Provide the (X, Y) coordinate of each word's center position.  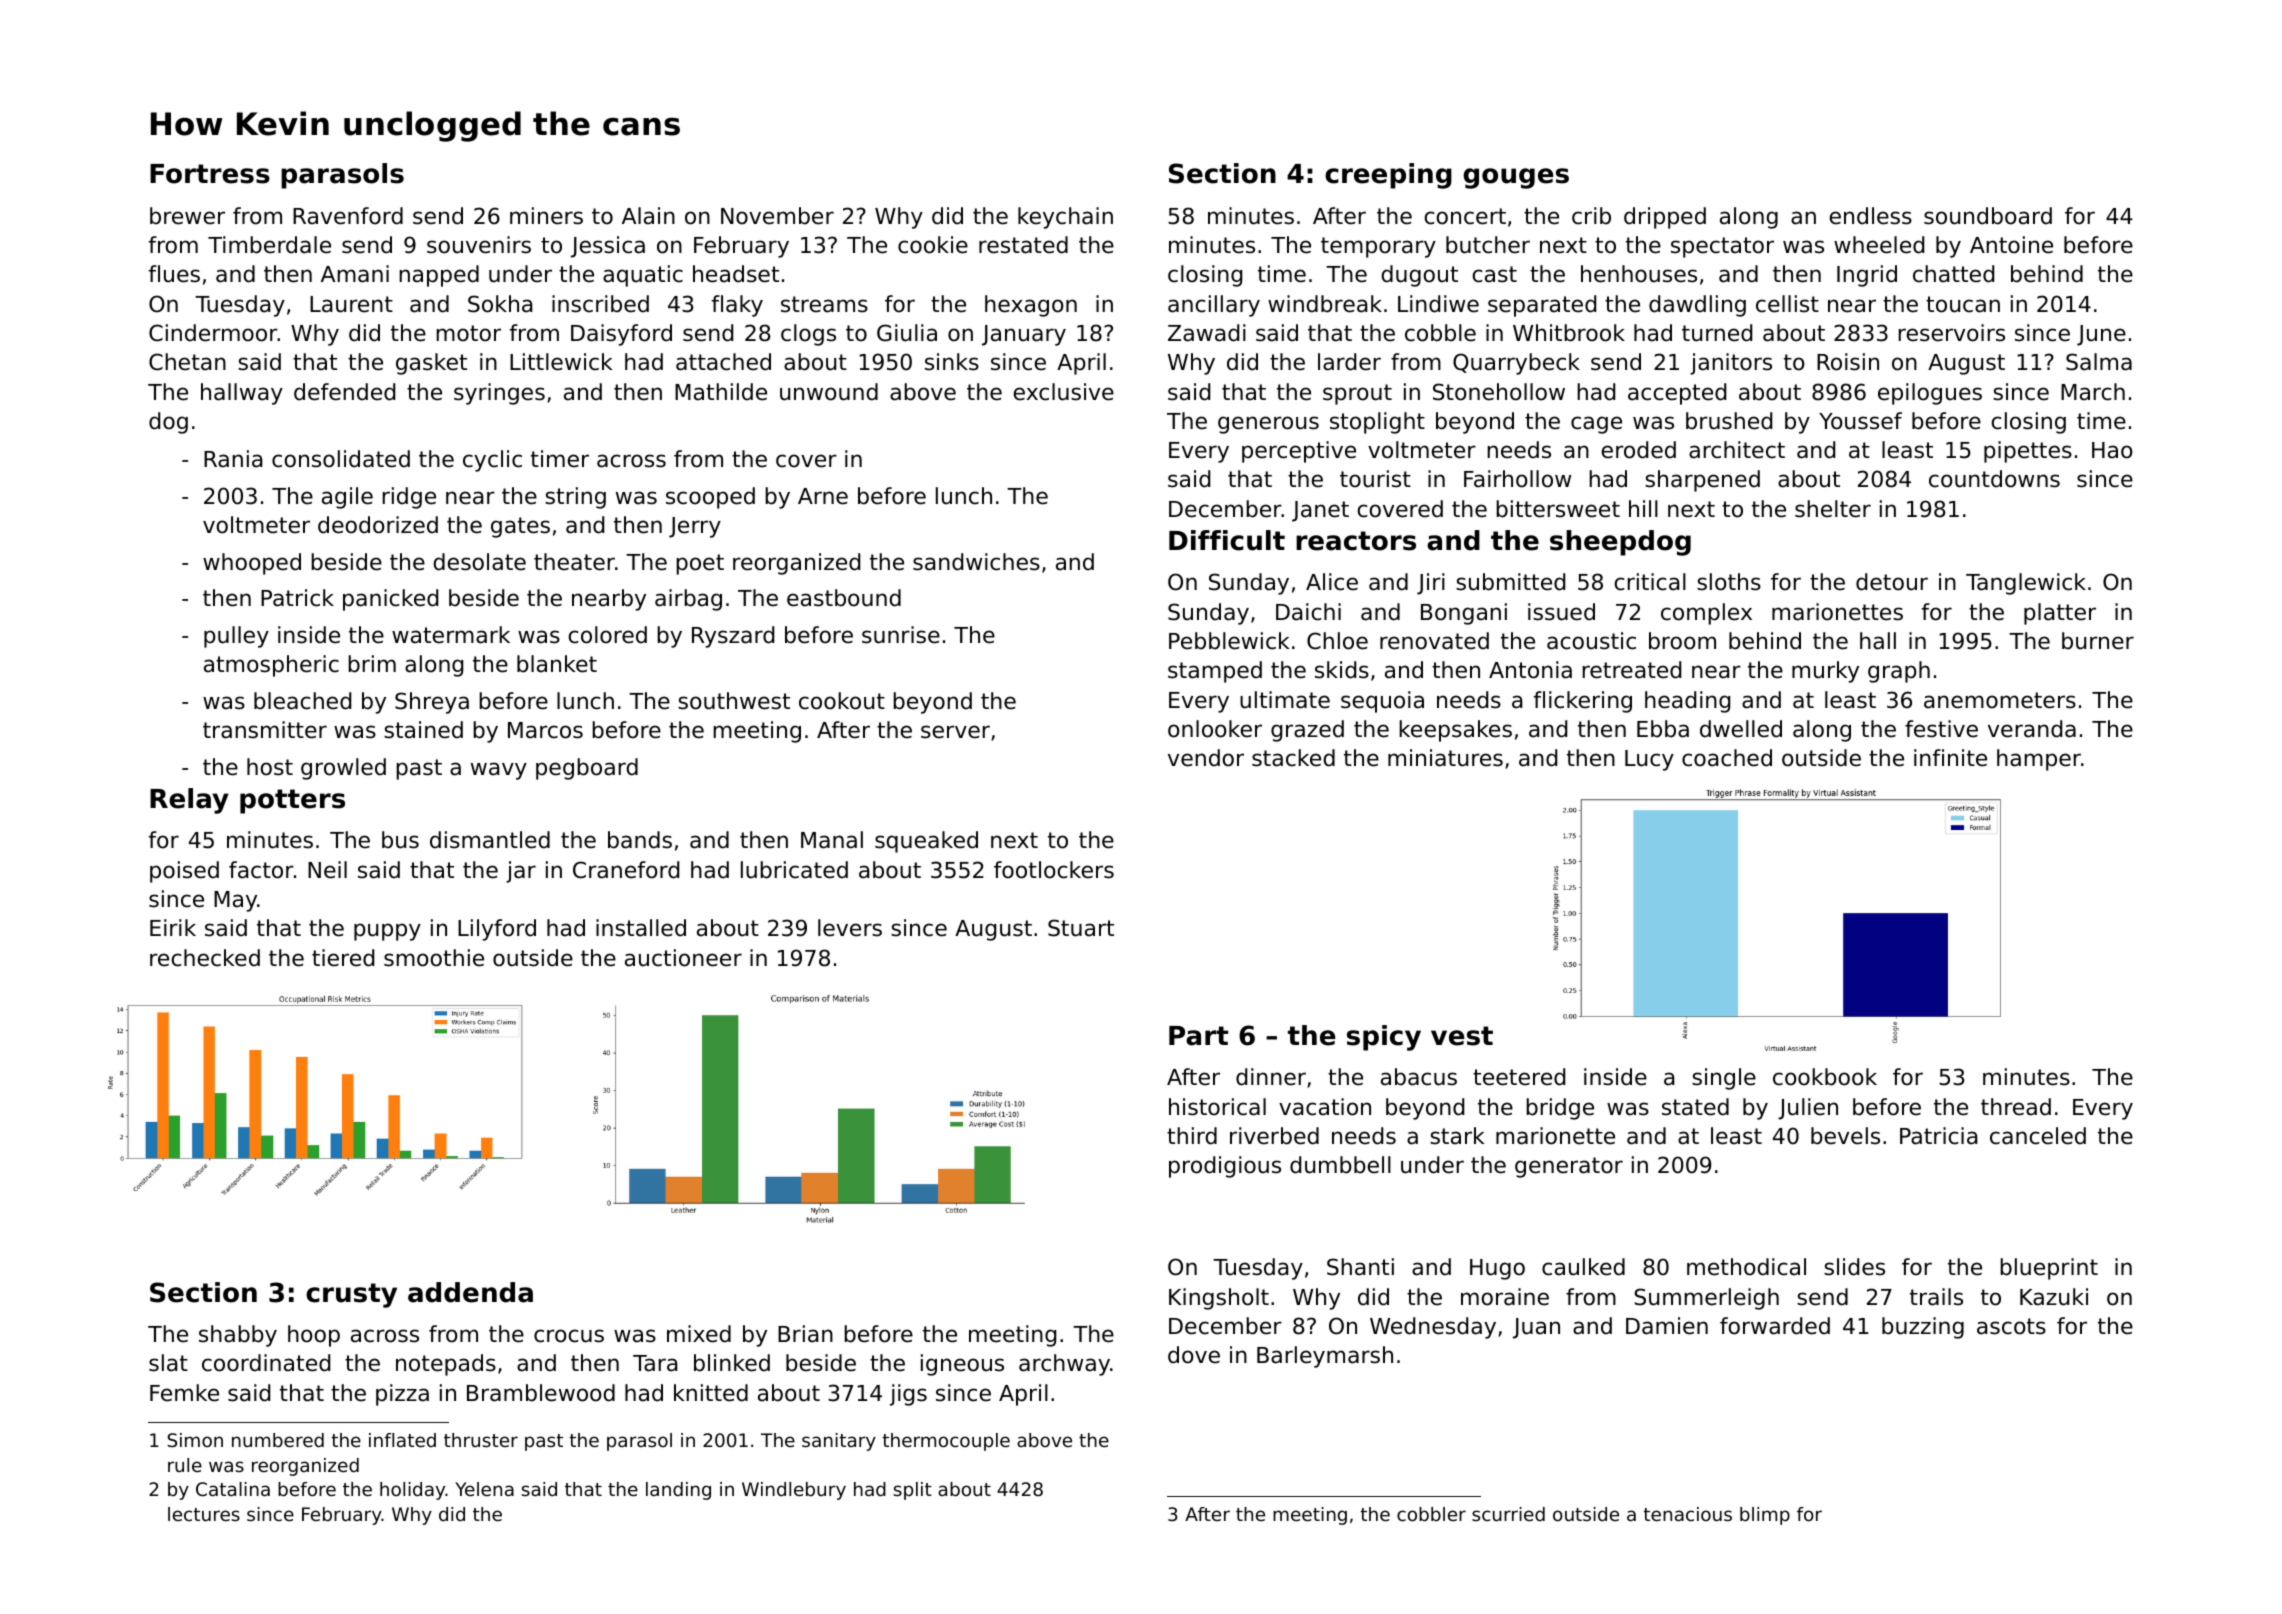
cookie (933, 245)
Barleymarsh (1325, 1357)
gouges (1516, 178)
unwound (829, 392)
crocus (569, 1336)
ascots (2011, 1326)
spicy (1384, 1038)
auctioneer (683, 958)
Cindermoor (213, 333)
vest (1462, 1036)
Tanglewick (2026, 584)
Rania (233, 459)
